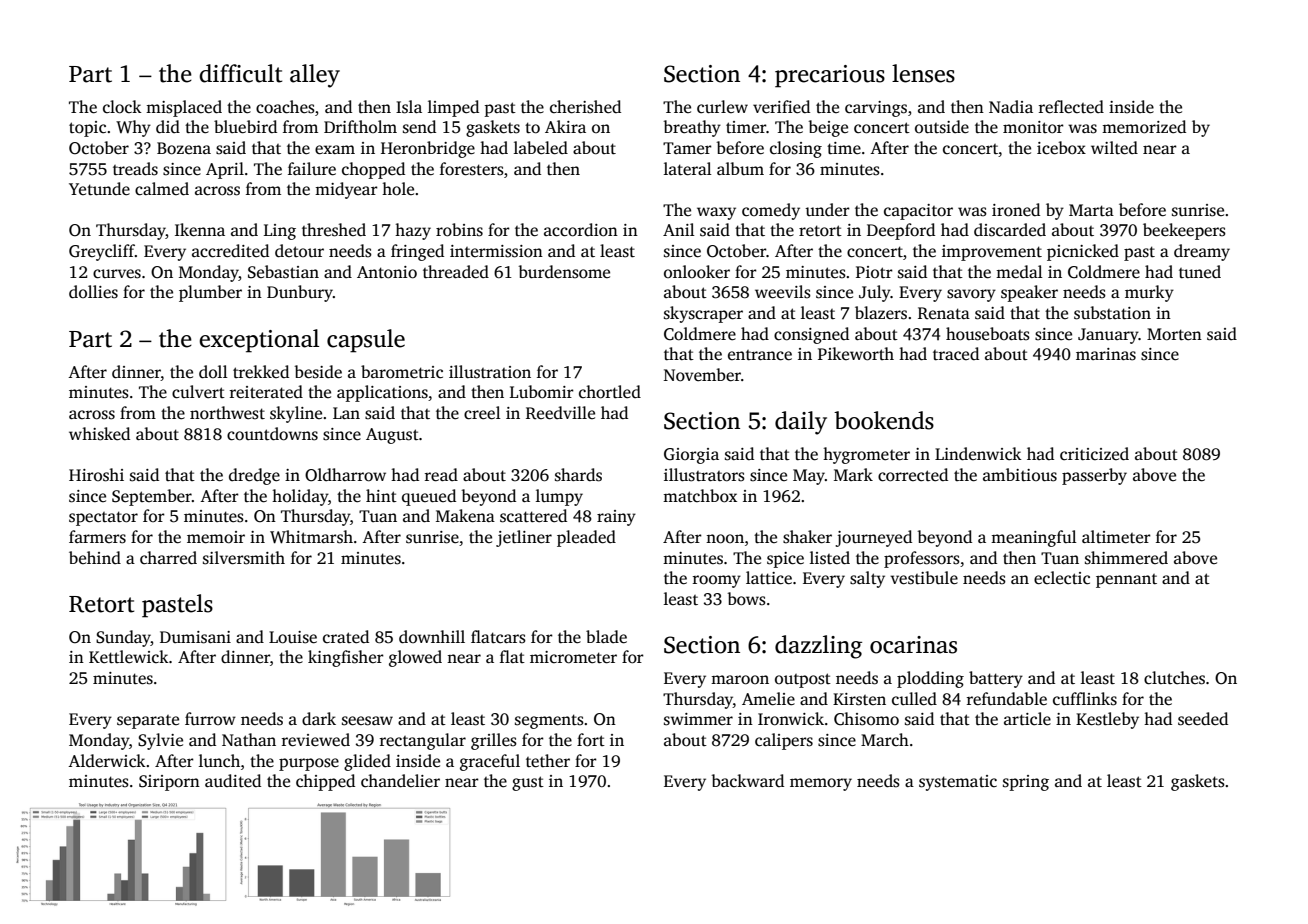 This screenshot has width=1308, height=924. I want to click on cherished, so click(585, 107).
